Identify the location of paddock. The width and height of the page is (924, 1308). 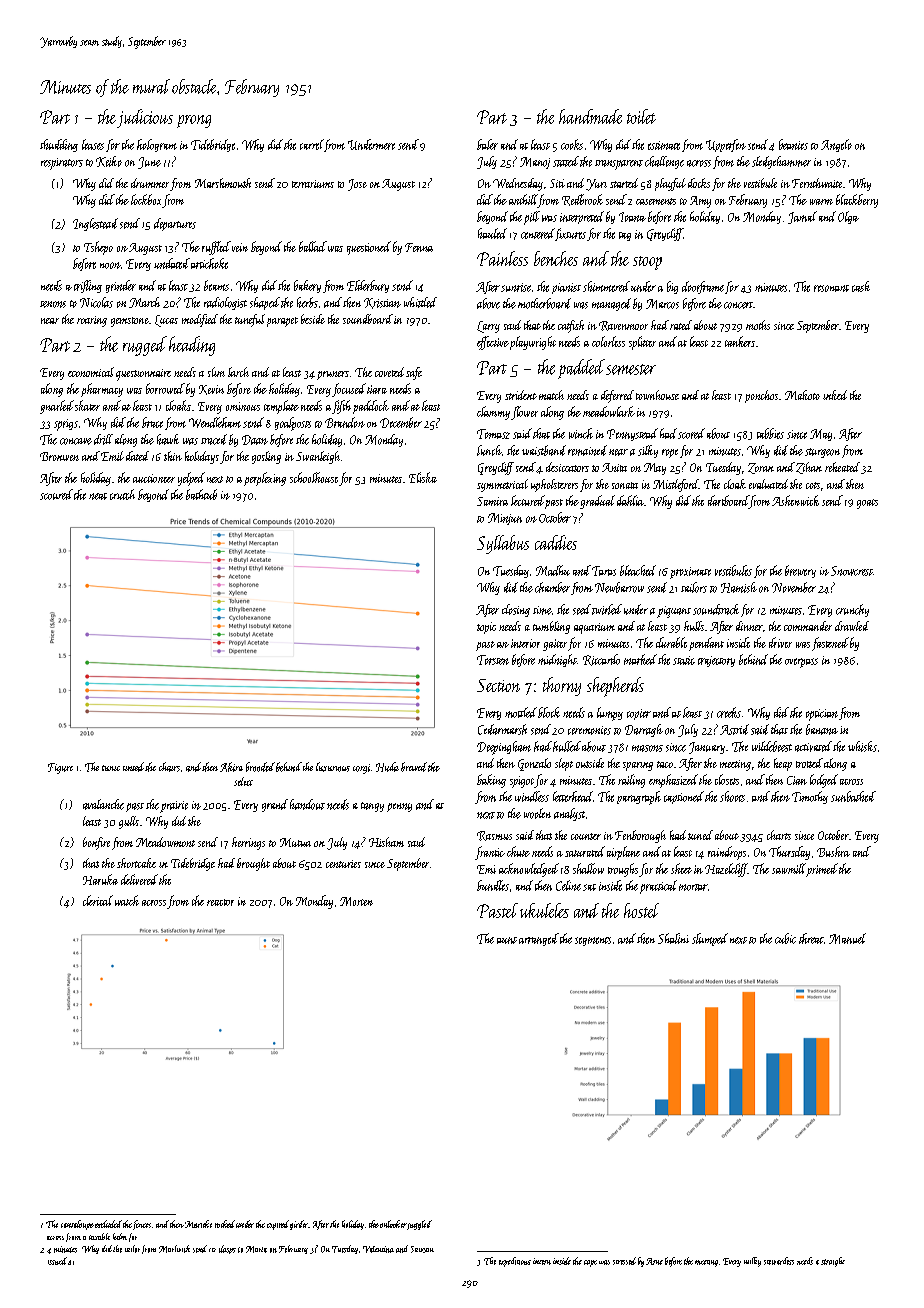
(371, 407).
